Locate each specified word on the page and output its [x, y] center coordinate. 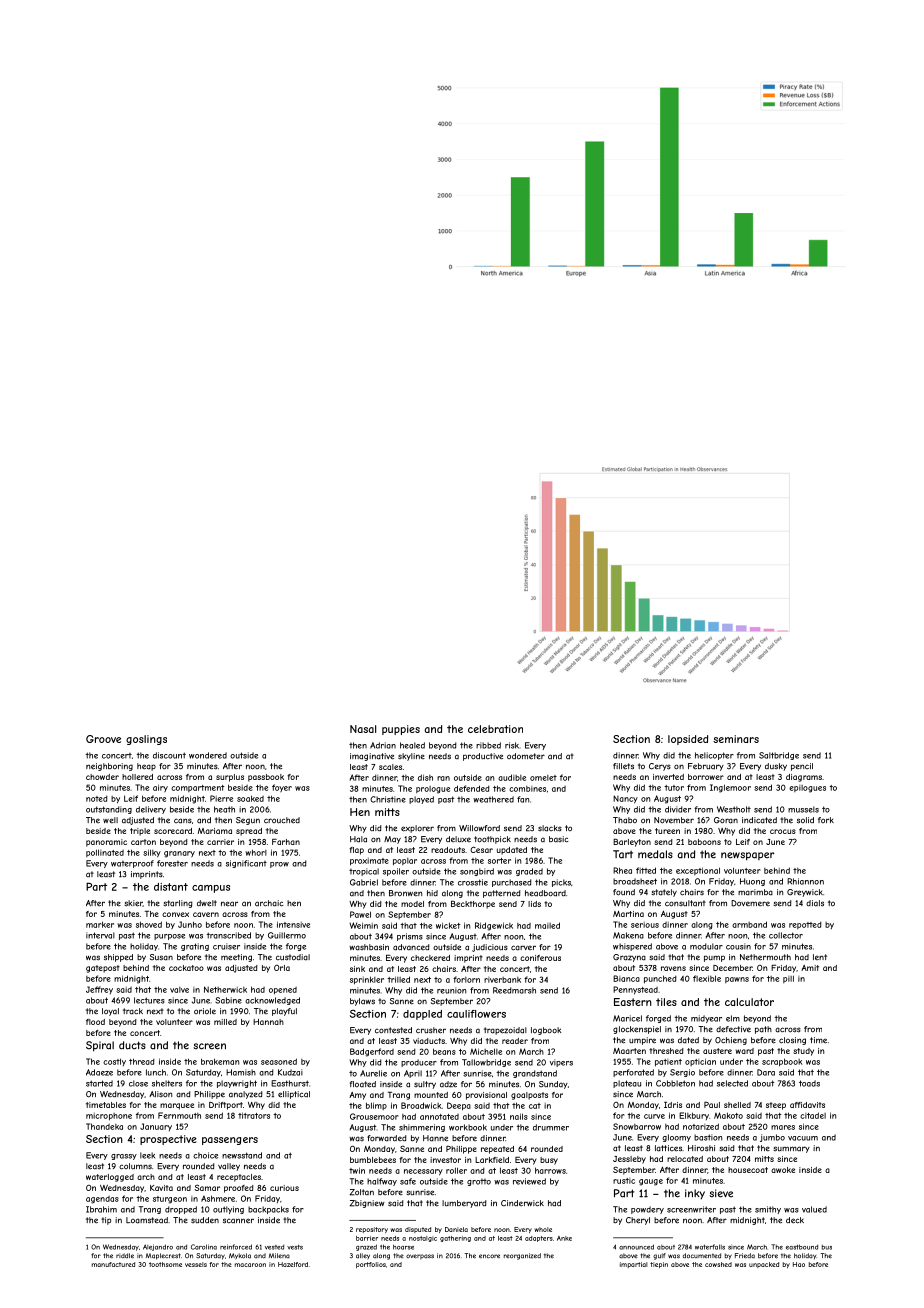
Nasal [363, 729]
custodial [293, 957]
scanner [238, 1221]
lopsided [688, 740]
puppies [401, 730]
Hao [799, 1264]
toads [809, 1083]
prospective [168, 1140]
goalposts [529, 1096]
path [763, 1030]
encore [489, 1256]
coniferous [540, 958]
